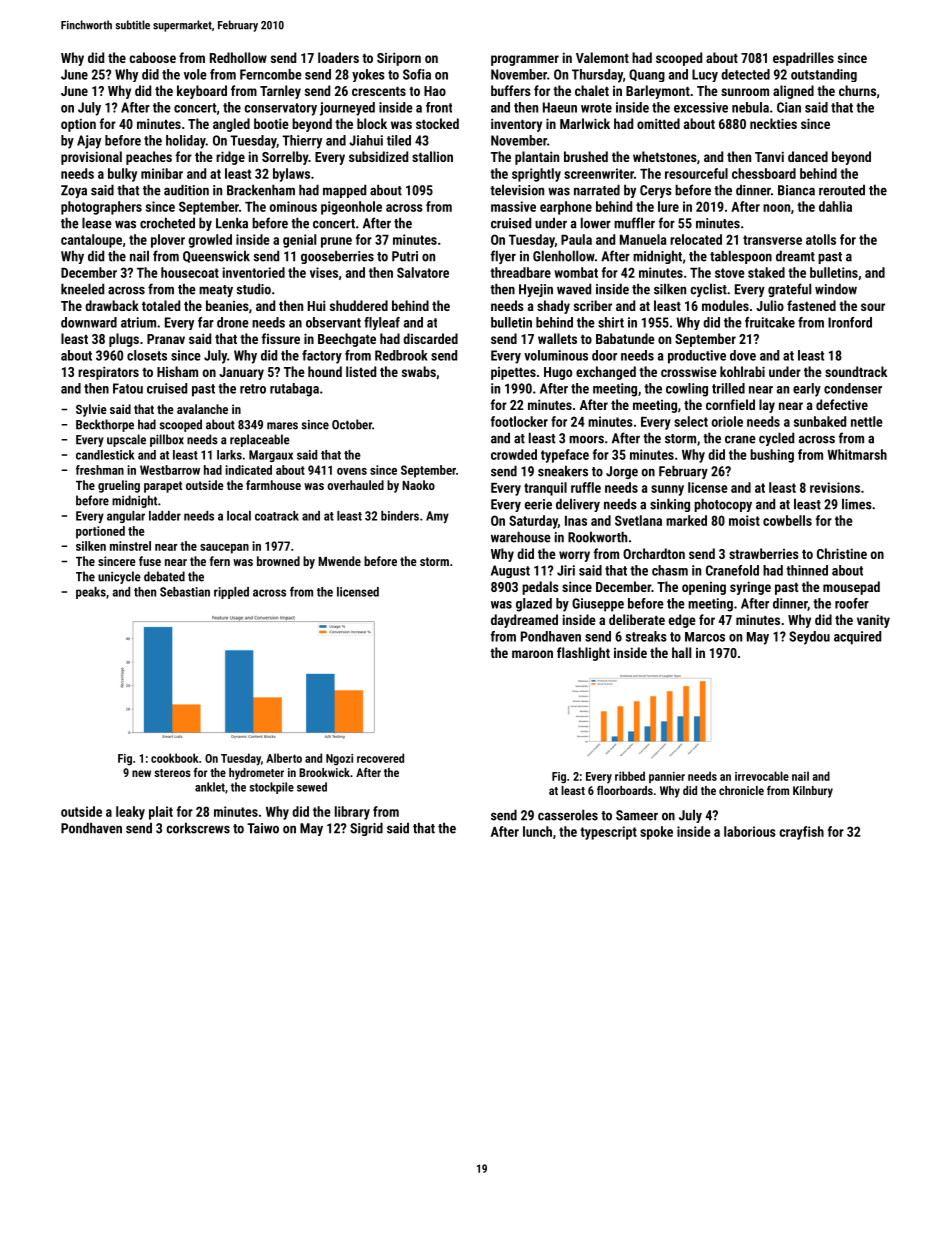 The image size is (952, 1233). What do you see at coordinates (347, 340) in the screenshot?
I see `Beechgate` at bounding box center [347, 340].
